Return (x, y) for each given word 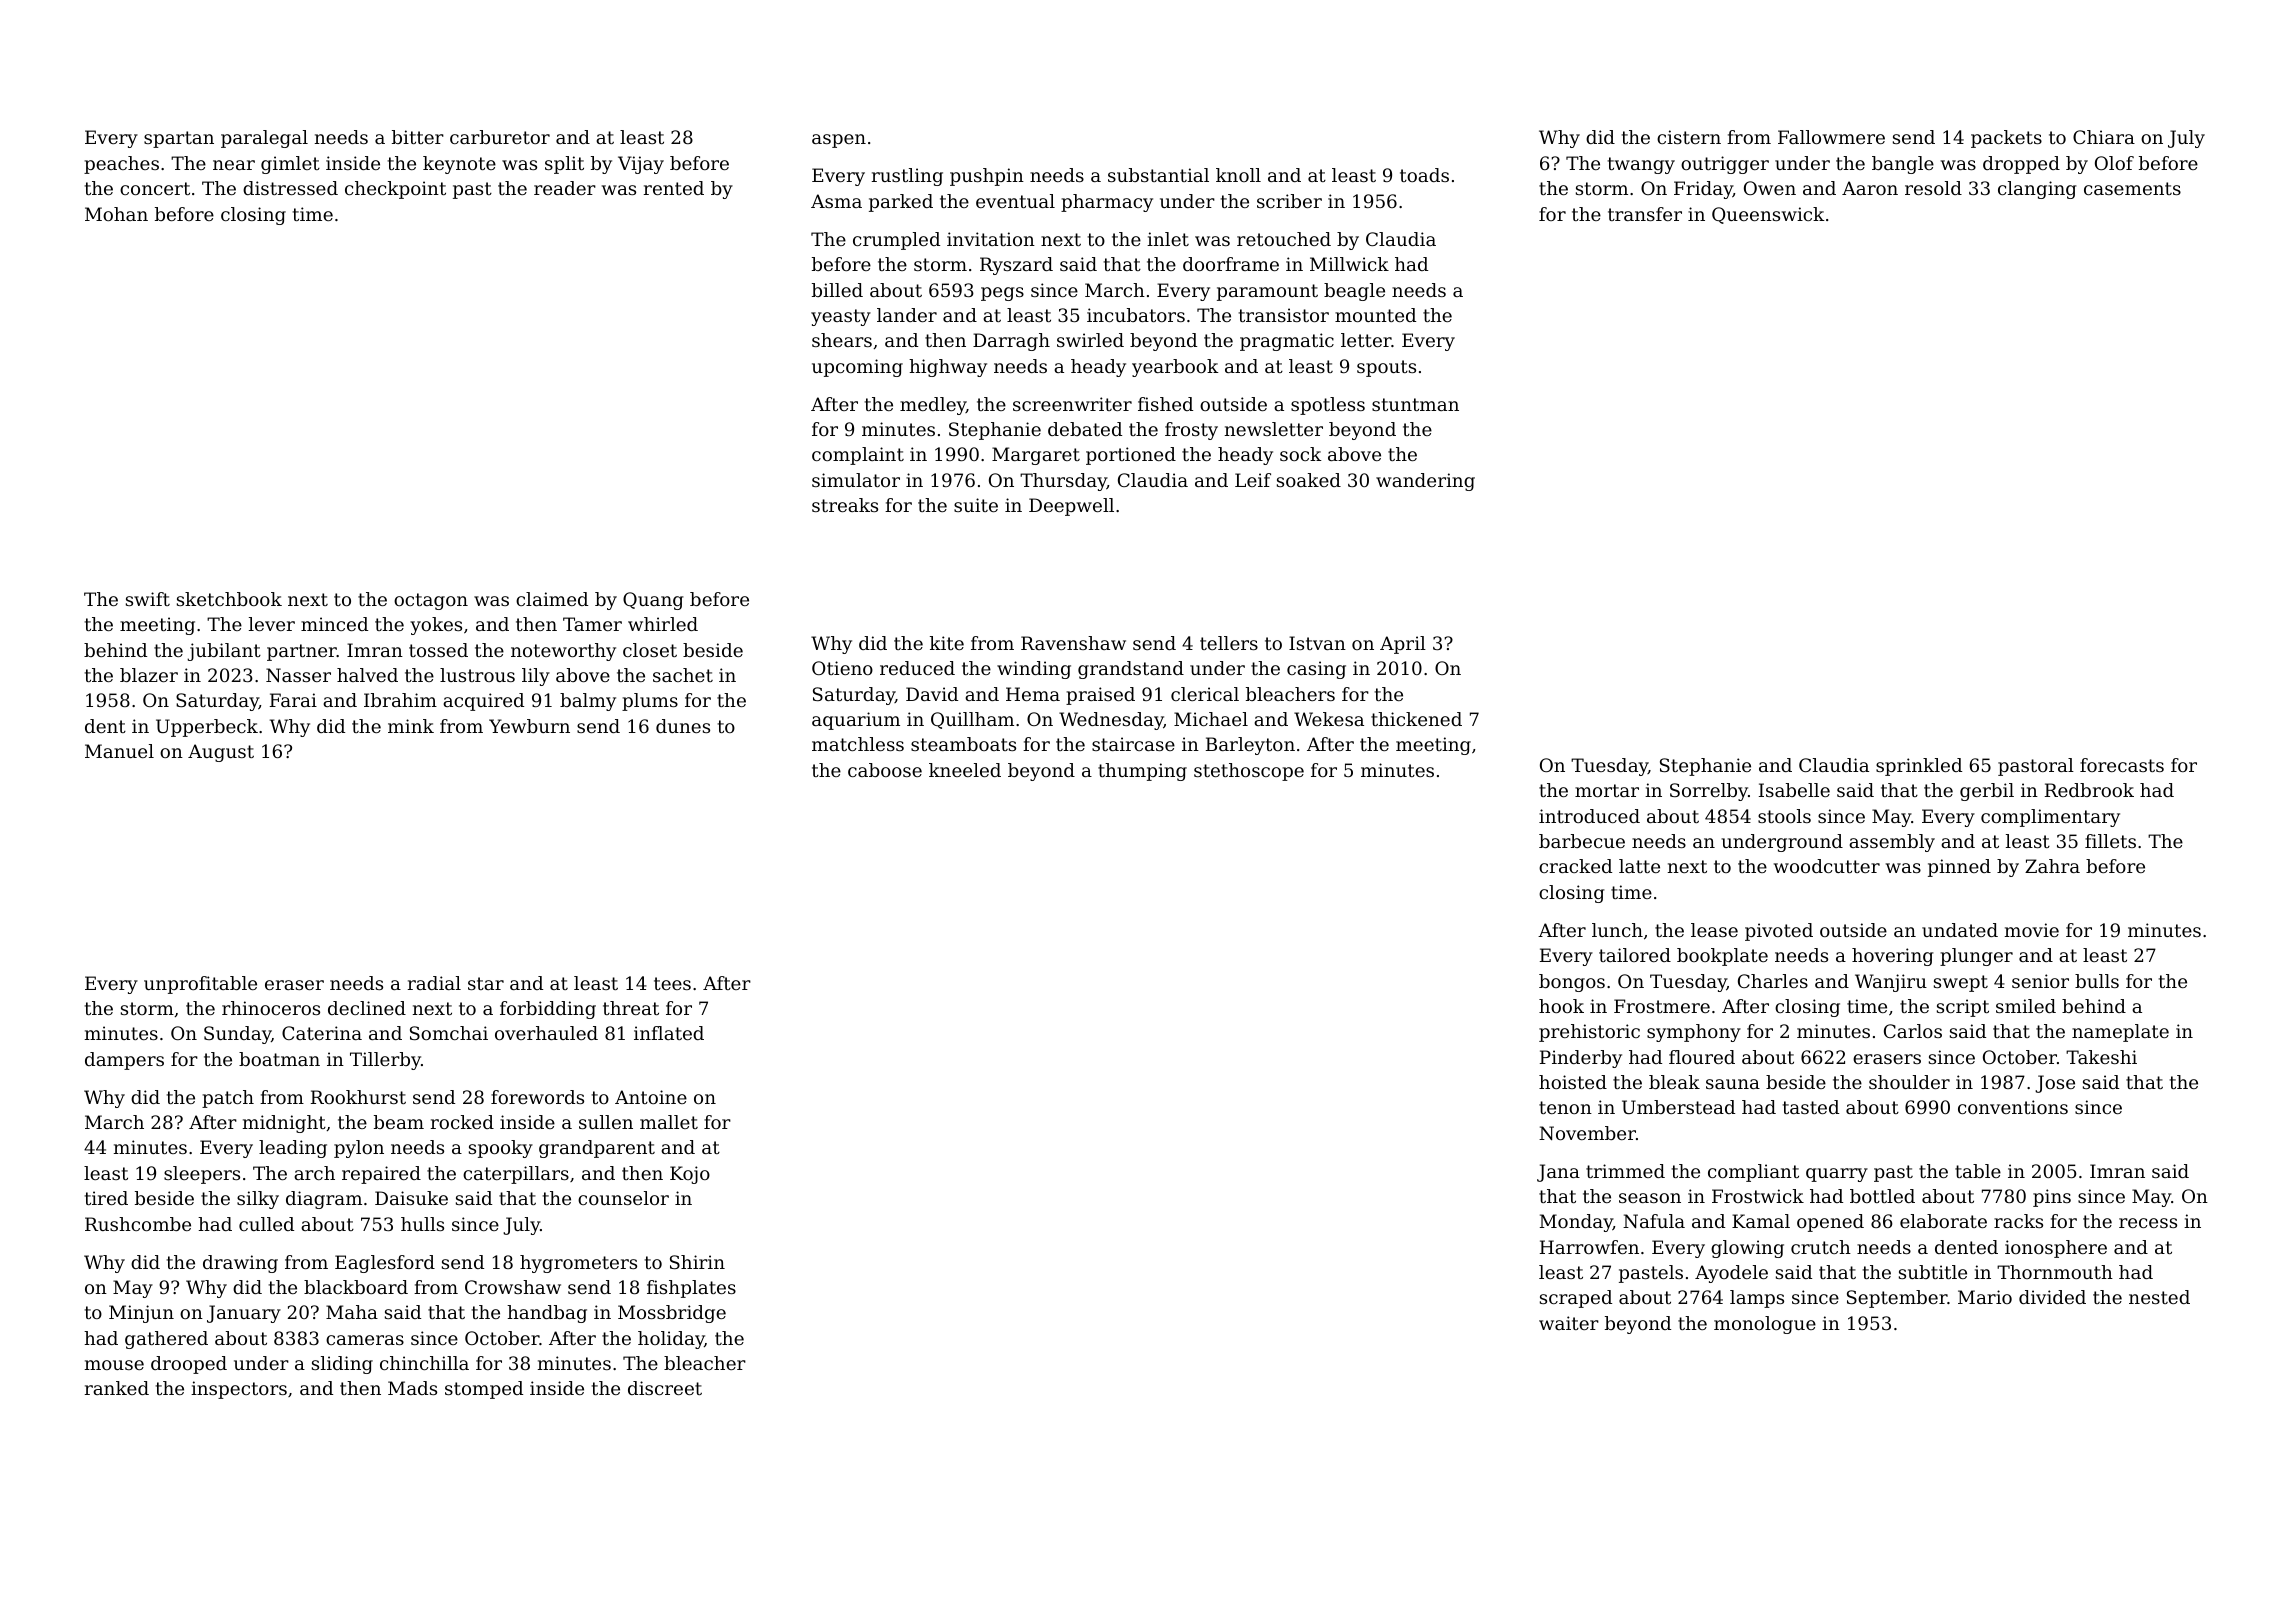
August (221, 753)
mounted (1375, 315)
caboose (885, 770)
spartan (179, 139)
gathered (166, 1340)
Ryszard (1016, 266)
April (1403, 645)
